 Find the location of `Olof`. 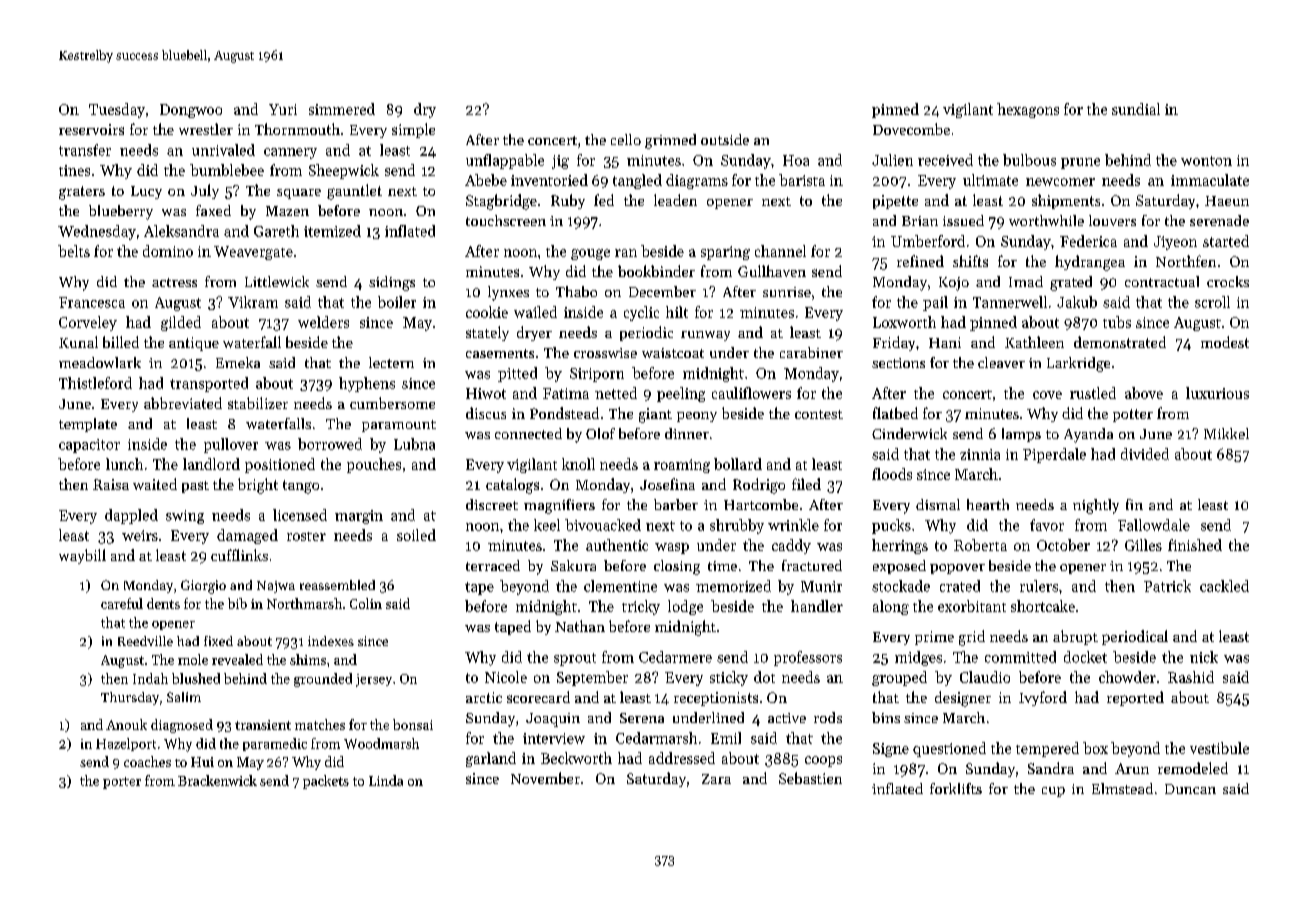

Olof is located at coordinates (600, 433).
